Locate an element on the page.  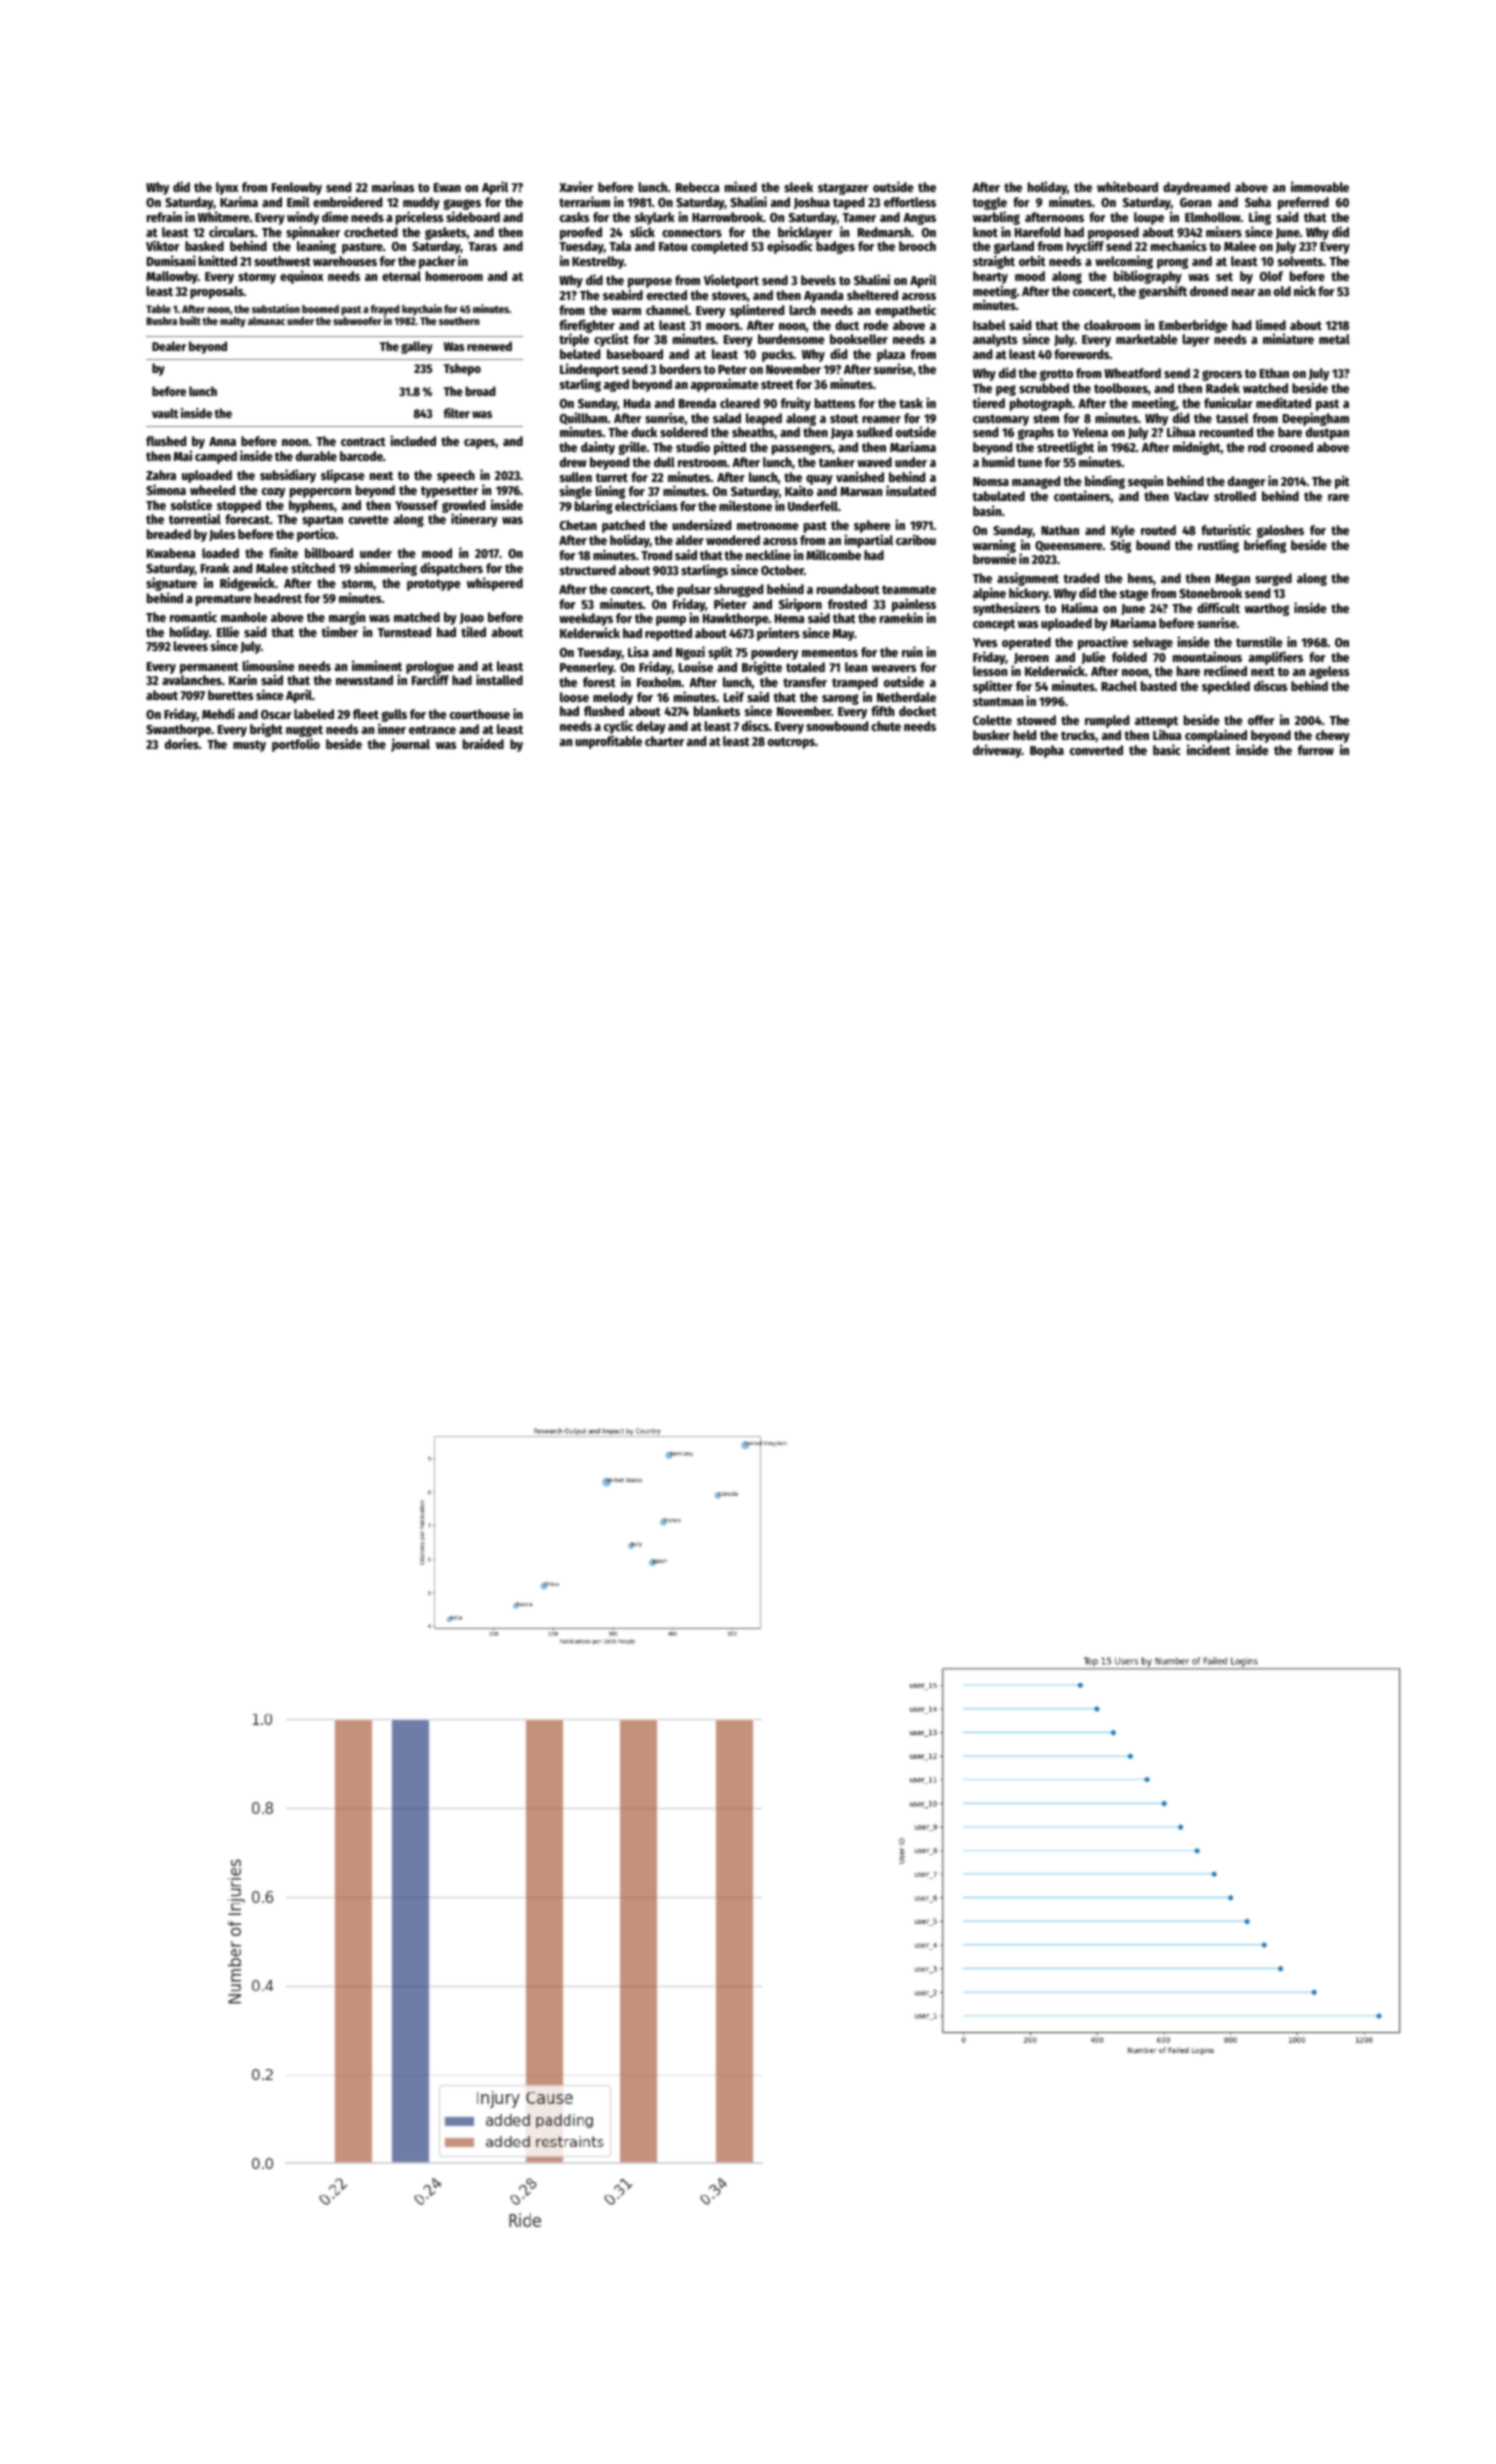
fleet is located at coordinates (366, 714).
